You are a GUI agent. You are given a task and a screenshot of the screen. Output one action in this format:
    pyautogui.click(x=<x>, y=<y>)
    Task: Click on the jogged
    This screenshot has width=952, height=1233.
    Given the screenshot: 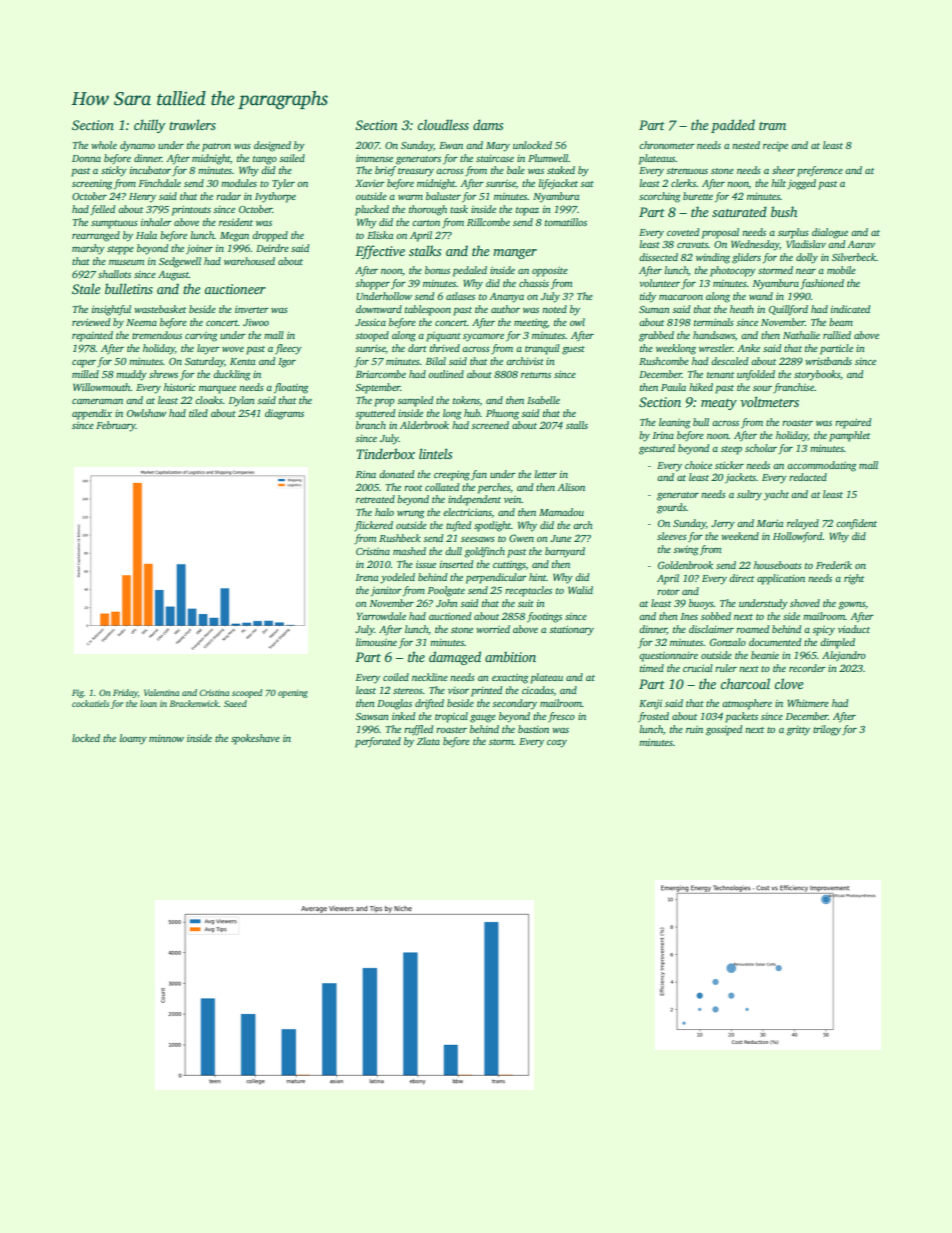 What is the action you would take?
    pyautogui.click(x=801, y=184)
